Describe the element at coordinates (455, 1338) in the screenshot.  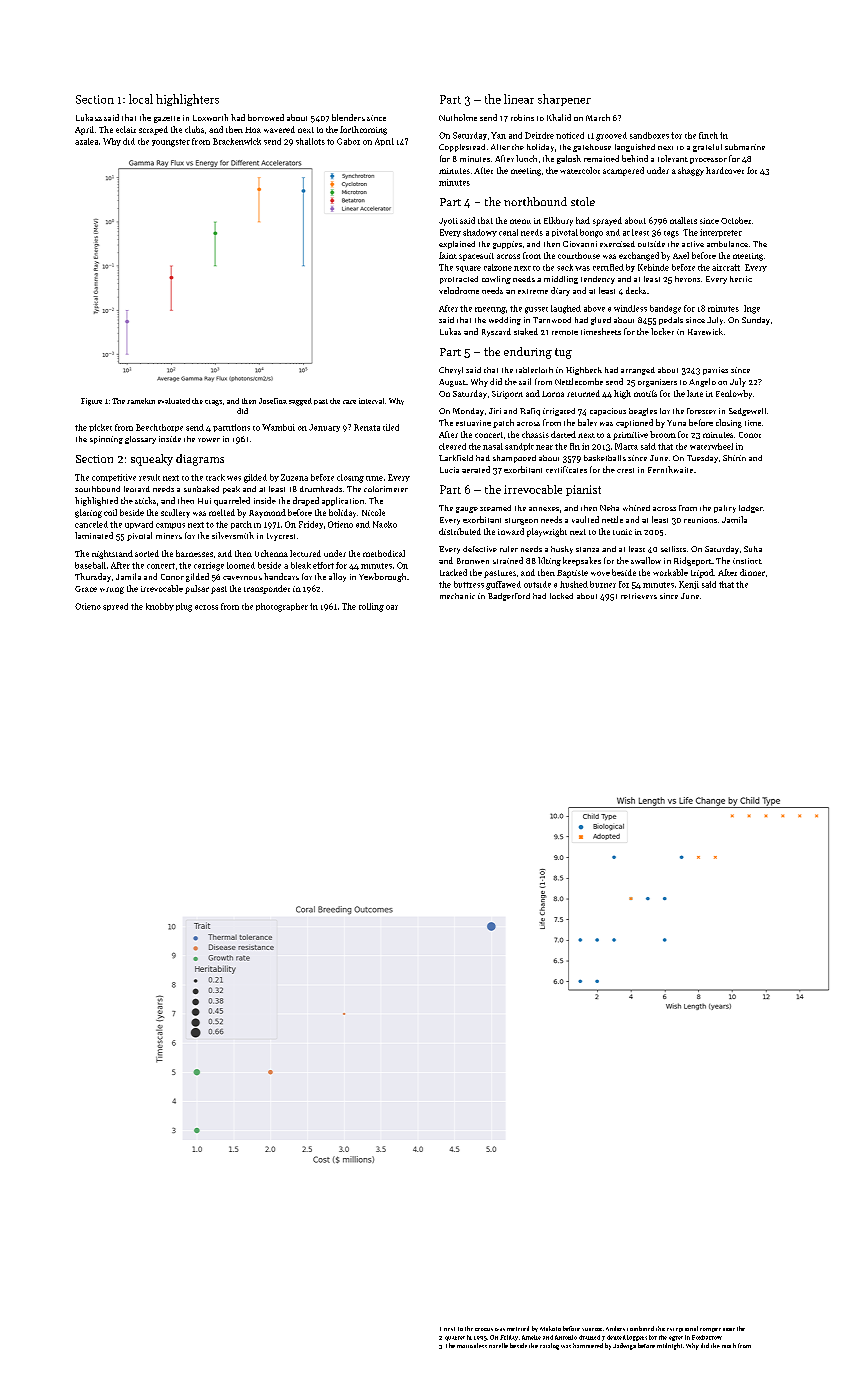
I see `quartet` at that location.
